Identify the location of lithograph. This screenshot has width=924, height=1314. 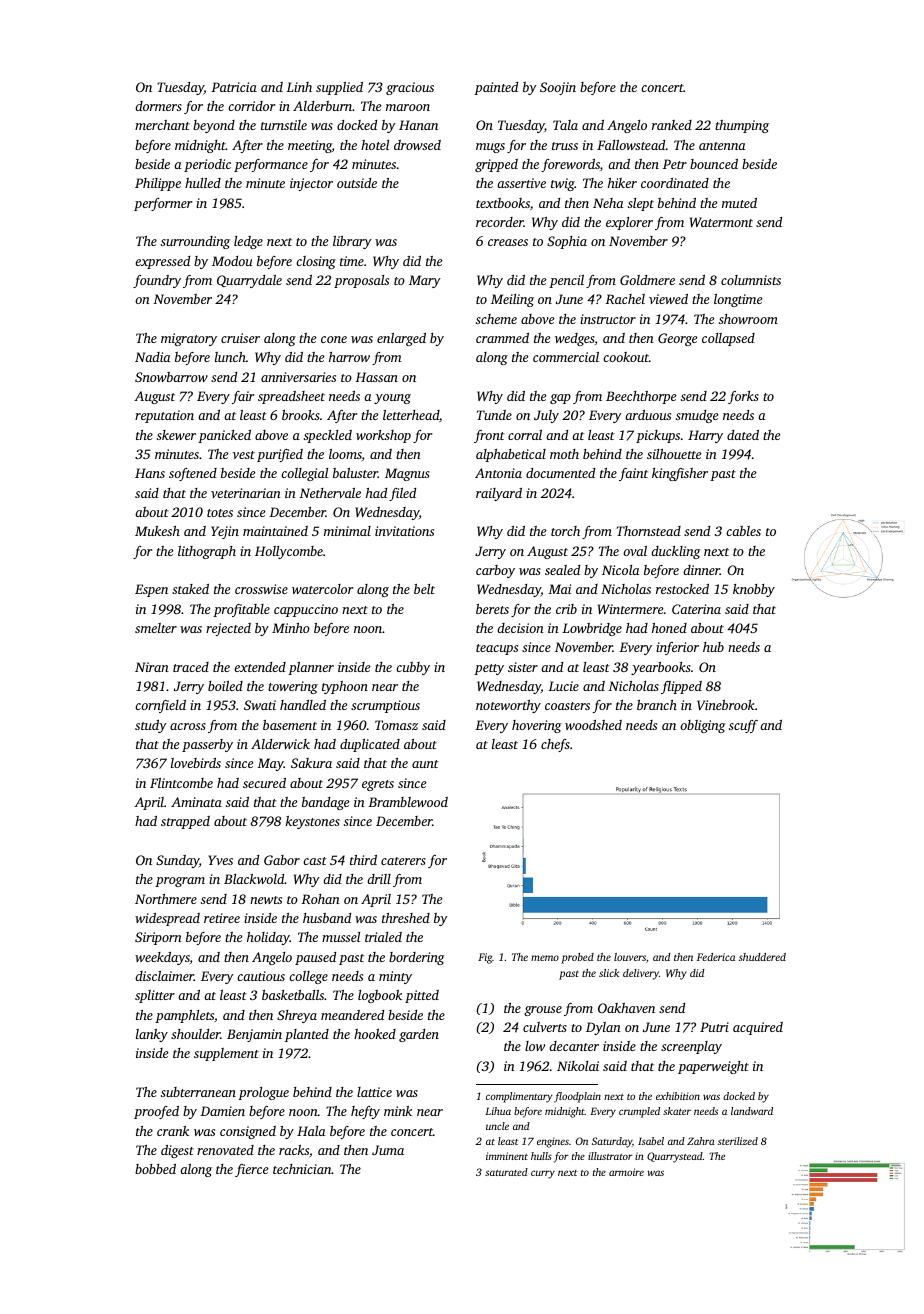
(207, 552).
